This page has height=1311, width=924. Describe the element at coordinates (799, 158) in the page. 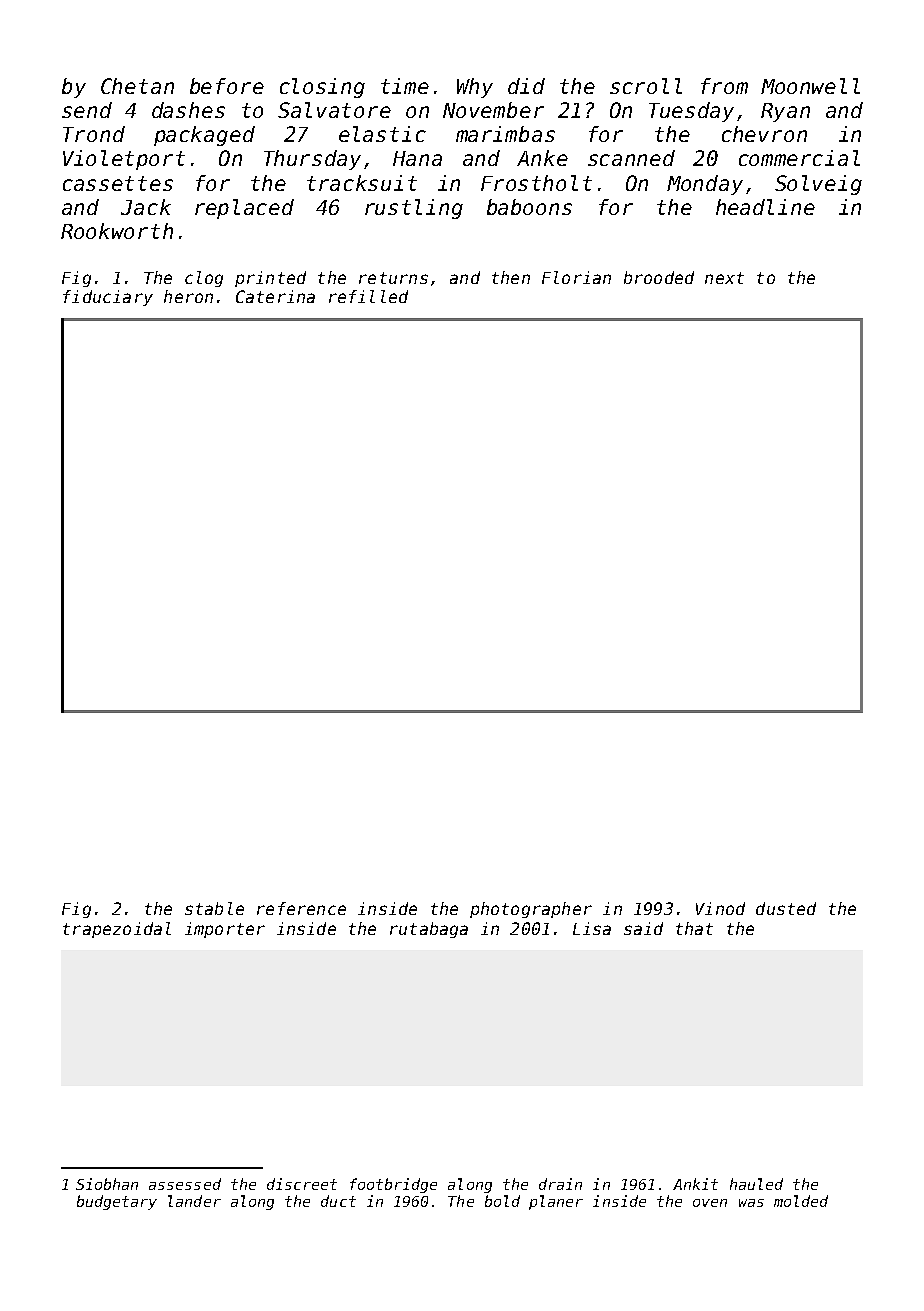

I see `commercial` at that location.
